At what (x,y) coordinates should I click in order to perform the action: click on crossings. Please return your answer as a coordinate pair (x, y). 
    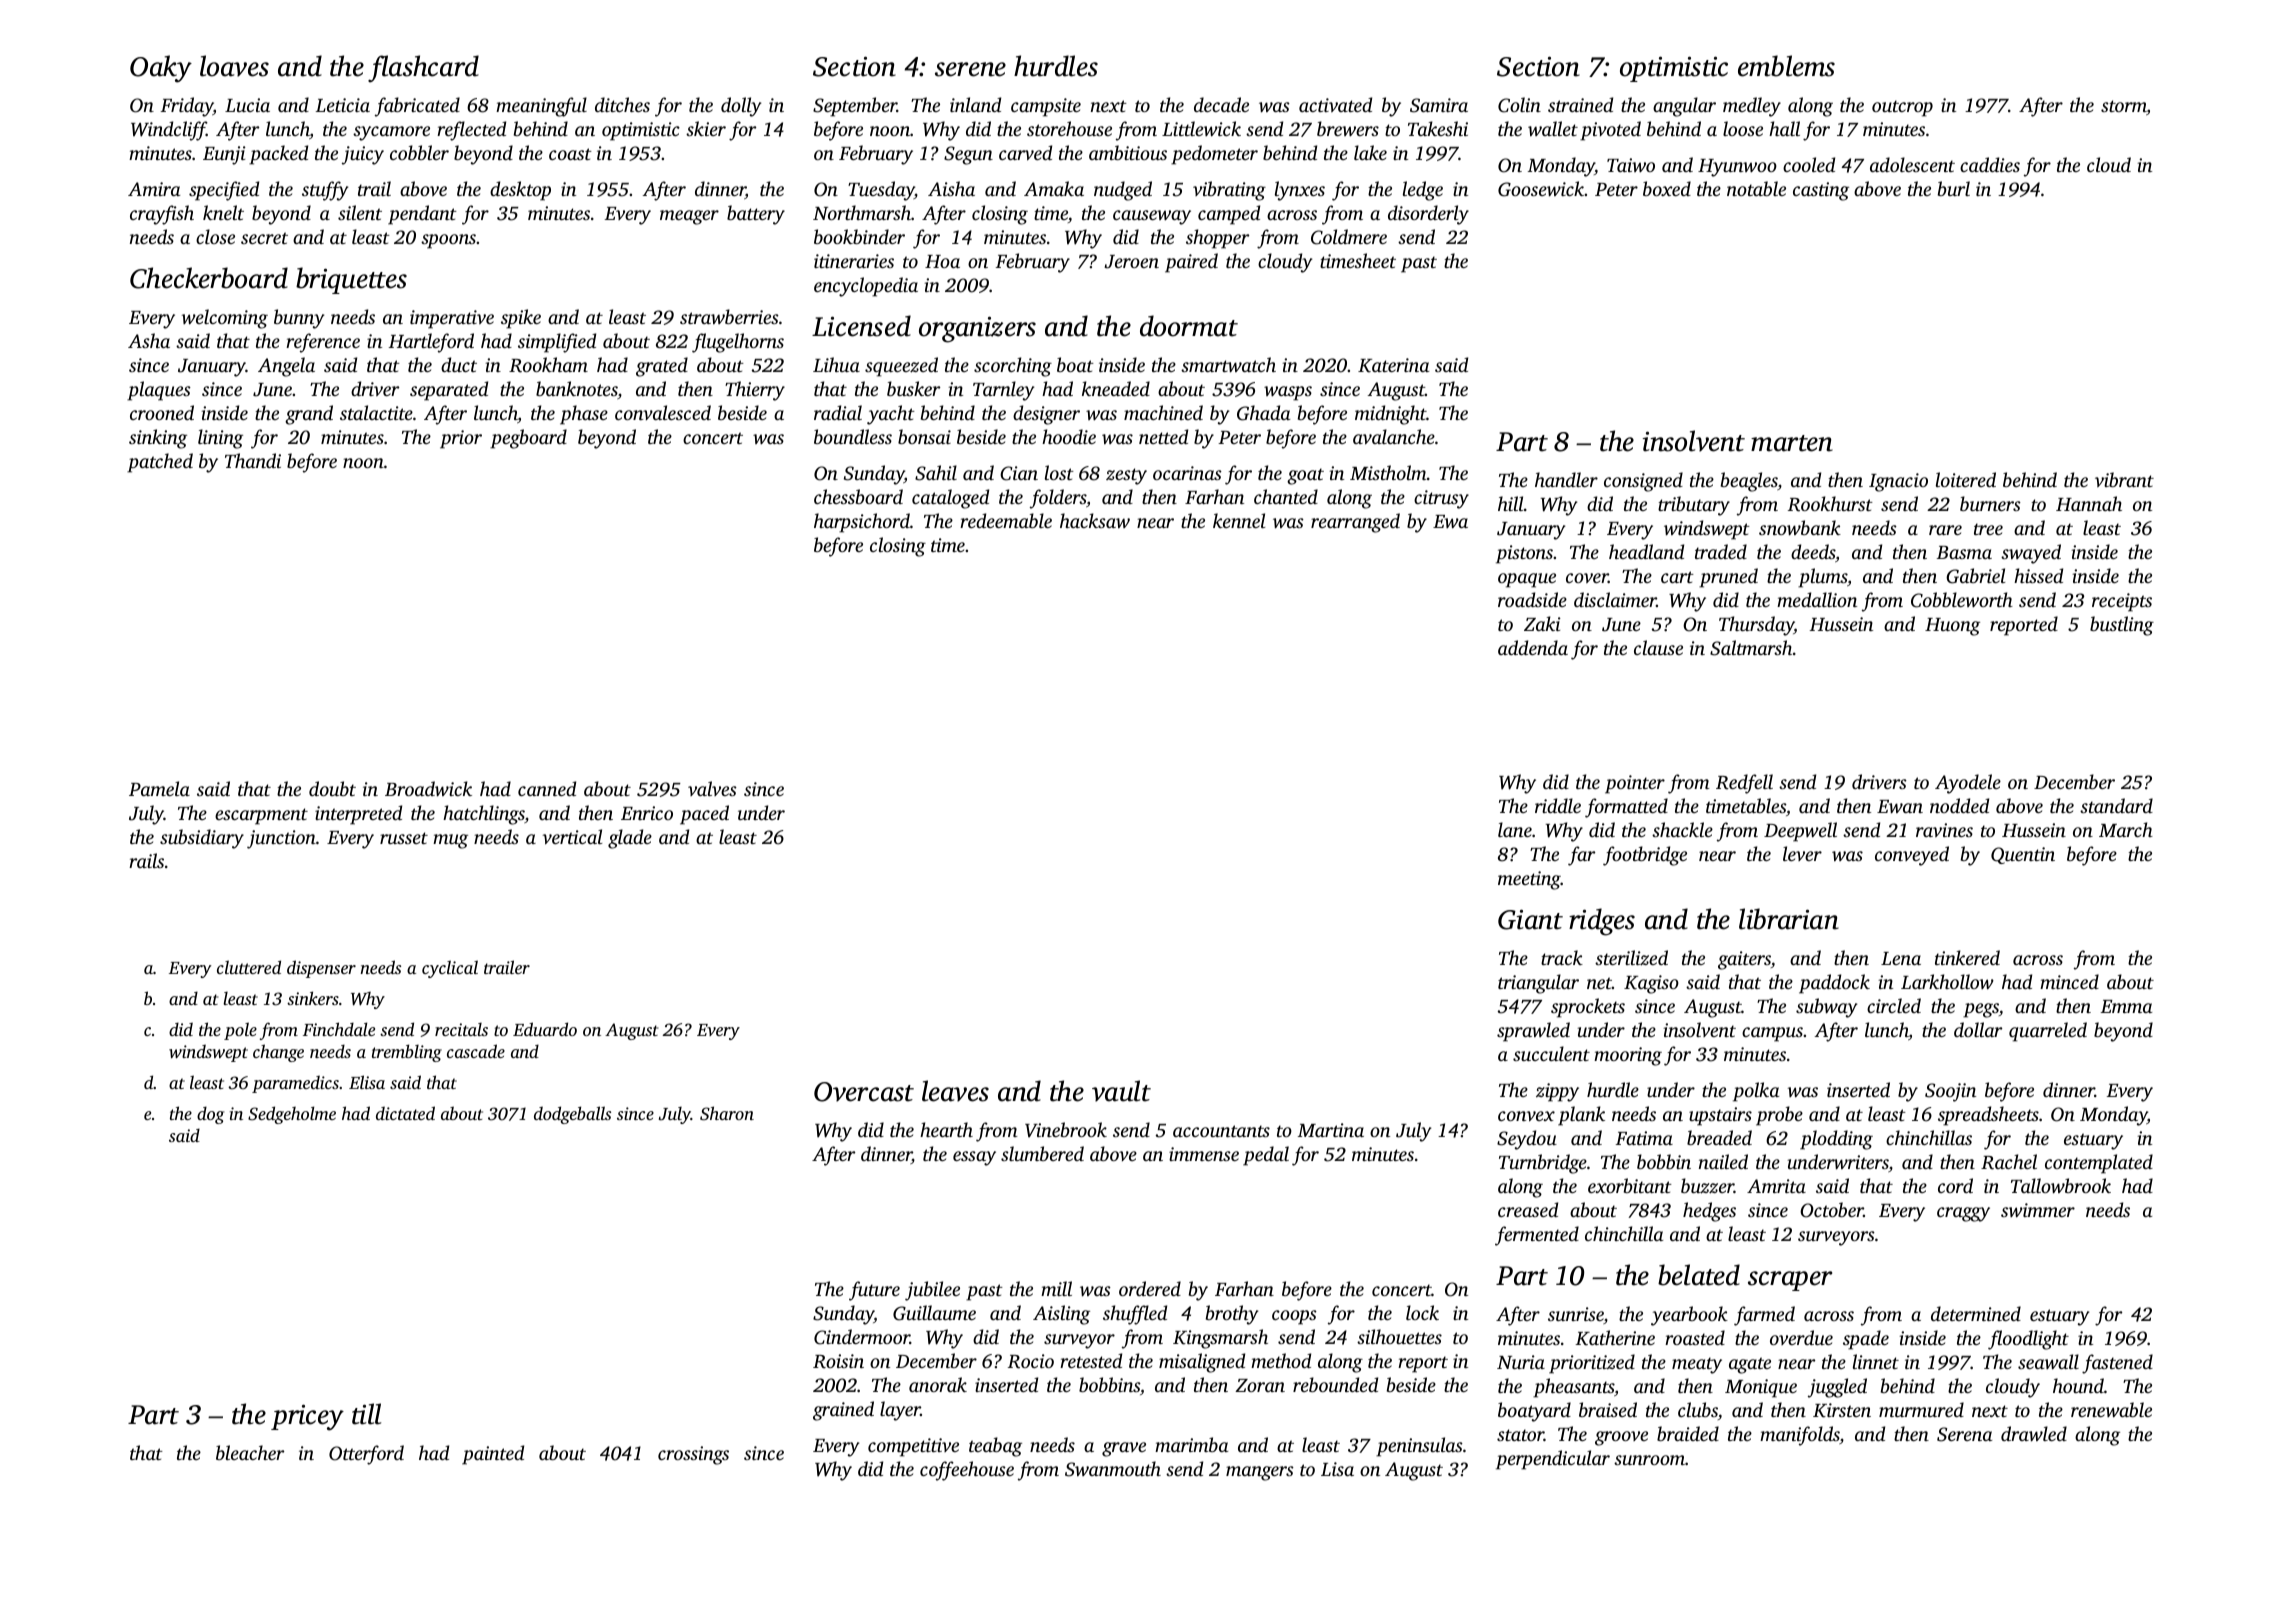
    Looking at the image, I should click on (693, 1455).
